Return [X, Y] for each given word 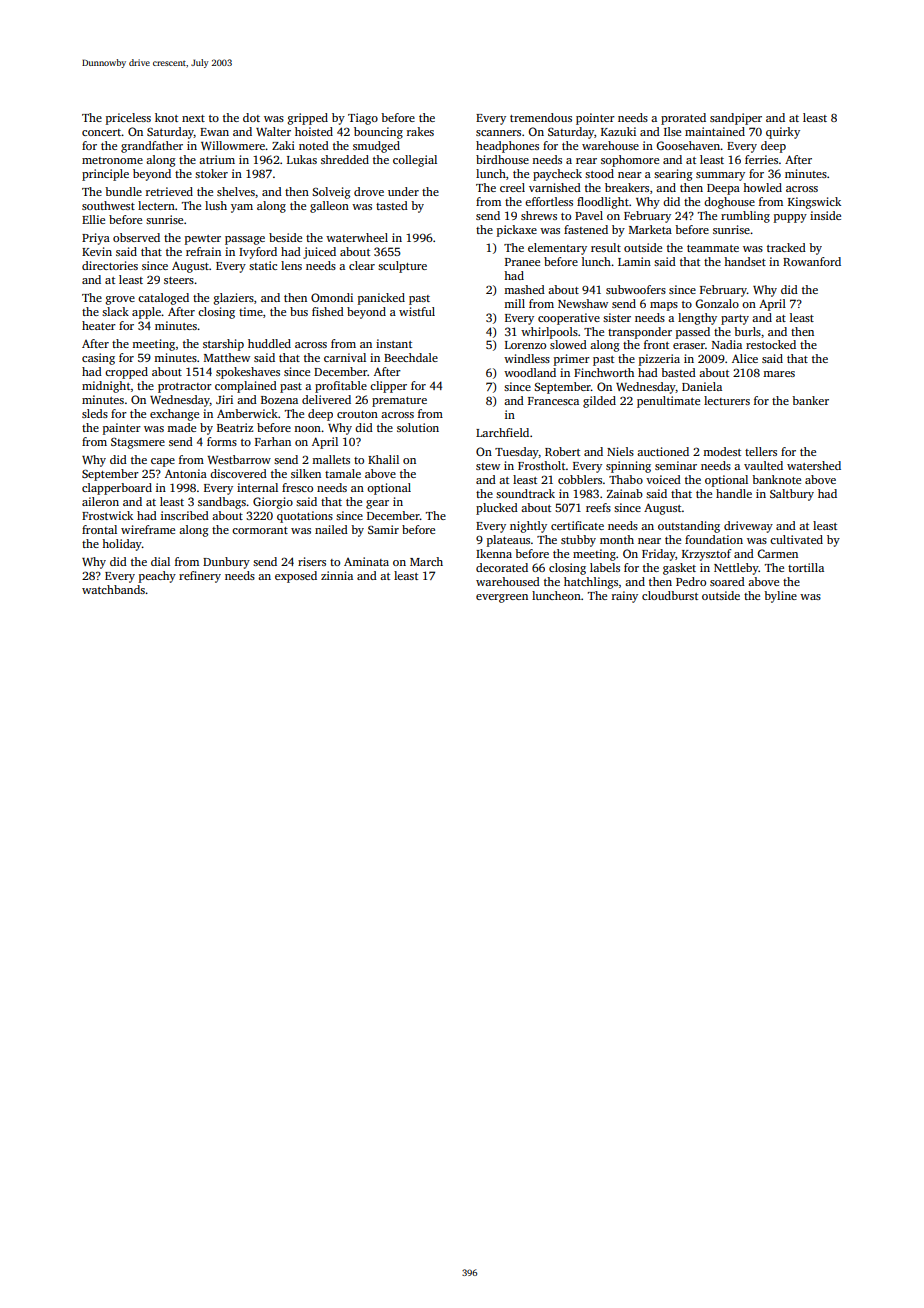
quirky [783, 133]
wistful [417, 311]
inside [825, 215]
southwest [108, 205]
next [193, 118]
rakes [420, 131]
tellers [761, 451]
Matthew [227, 357]
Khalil [383, 459]
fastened [586, 229]
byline [780, 597]
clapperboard [117, 489]
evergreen [502, 598]
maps [664, 306]
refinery [200, 577]
